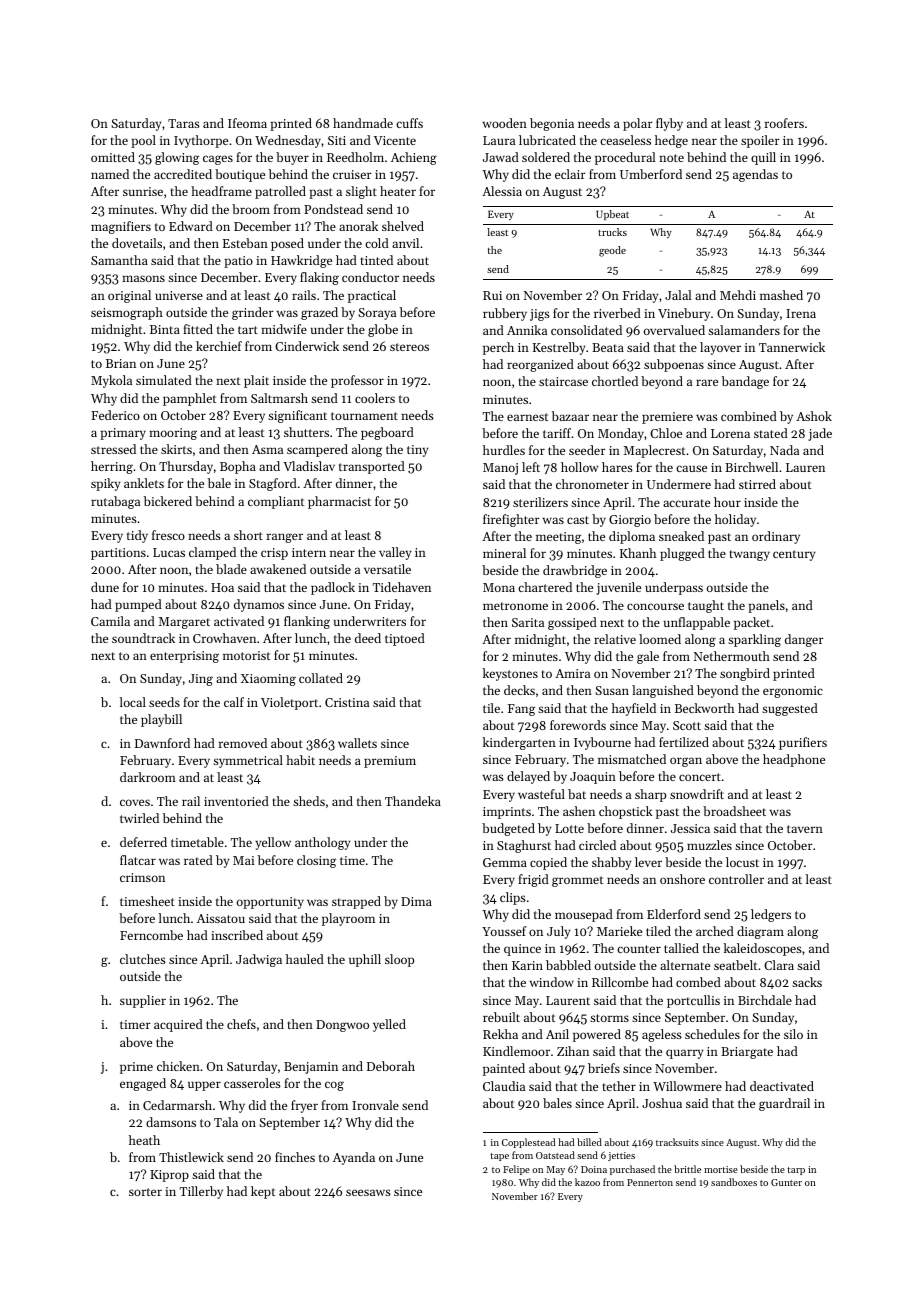 The image size is (924, 1308). What do you see at coordinates (365, 960) in the image?
I see `uphill` at bounding box center [365, 960].
